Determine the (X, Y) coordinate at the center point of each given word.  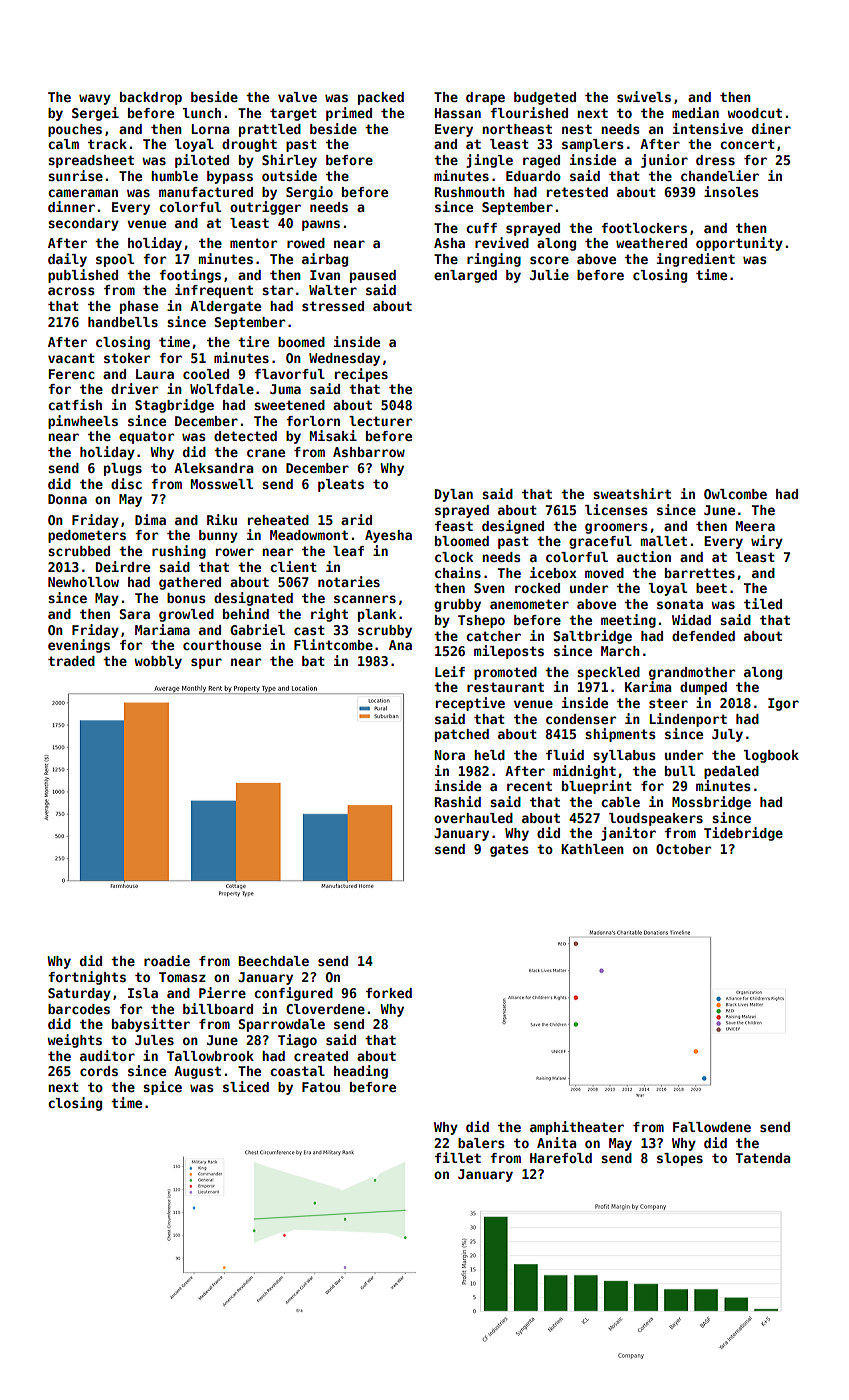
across (71, 291)
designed (513, 527)
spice (162, 1088)
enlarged (465, 276)
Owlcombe (735, 494)
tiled (763, 603)
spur (206, 663)
